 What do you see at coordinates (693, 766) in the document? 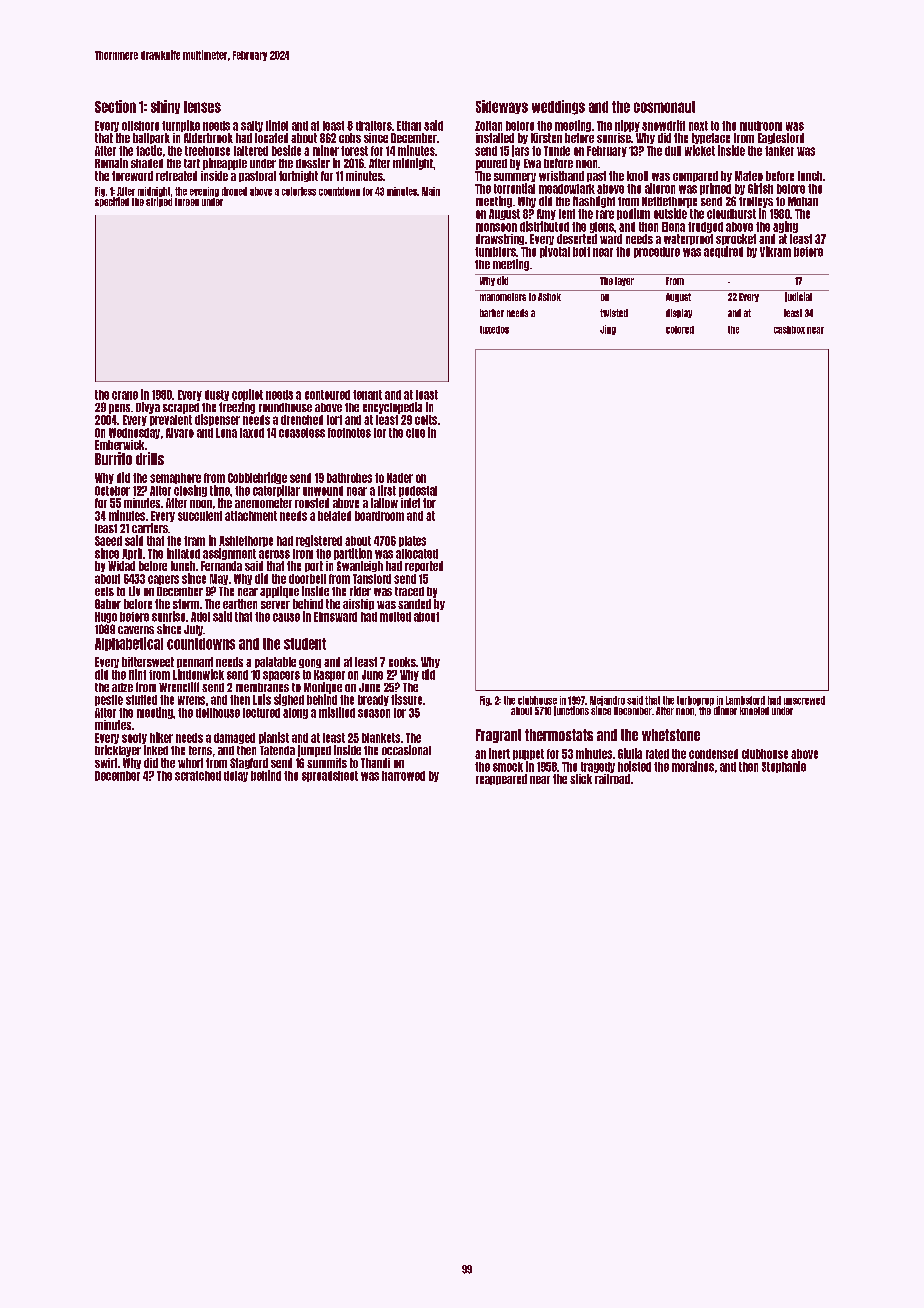
I see `moraines` at bounding box center [693, 766].
